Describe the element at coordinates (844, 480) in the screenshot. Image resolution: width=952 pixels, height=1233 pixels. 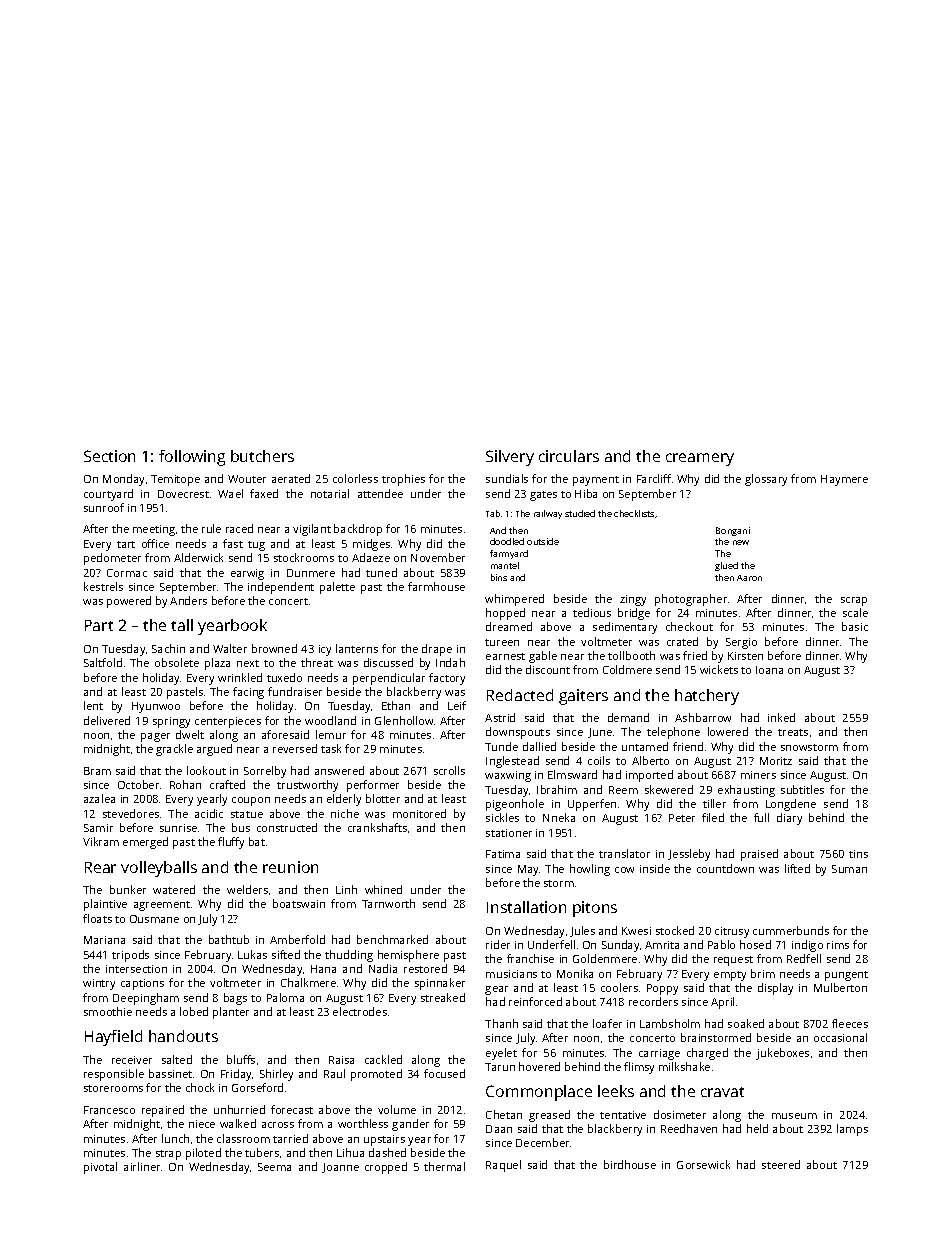
I see `Haymere` at that location.
